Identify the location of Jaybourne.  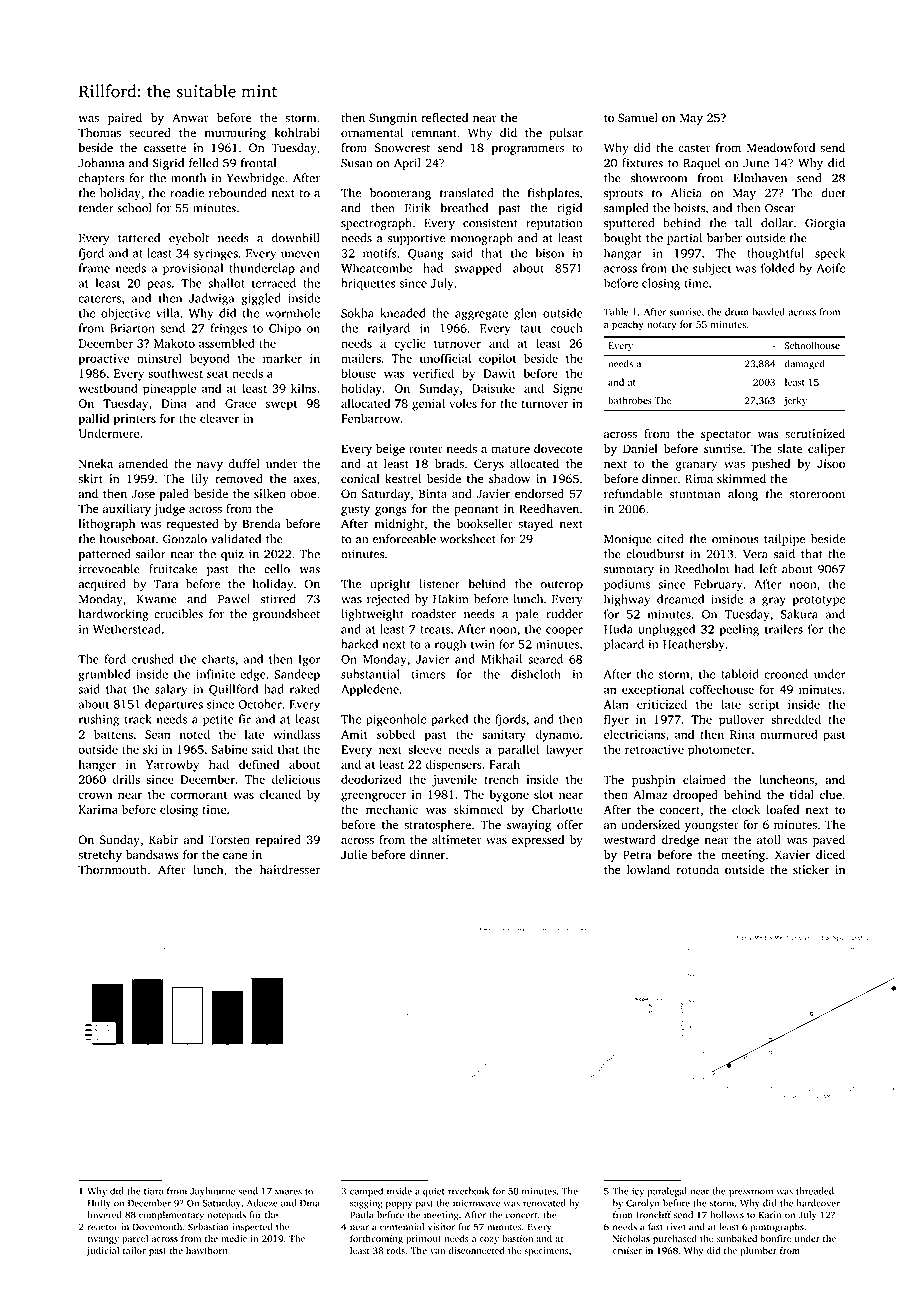
(212, 1192).
